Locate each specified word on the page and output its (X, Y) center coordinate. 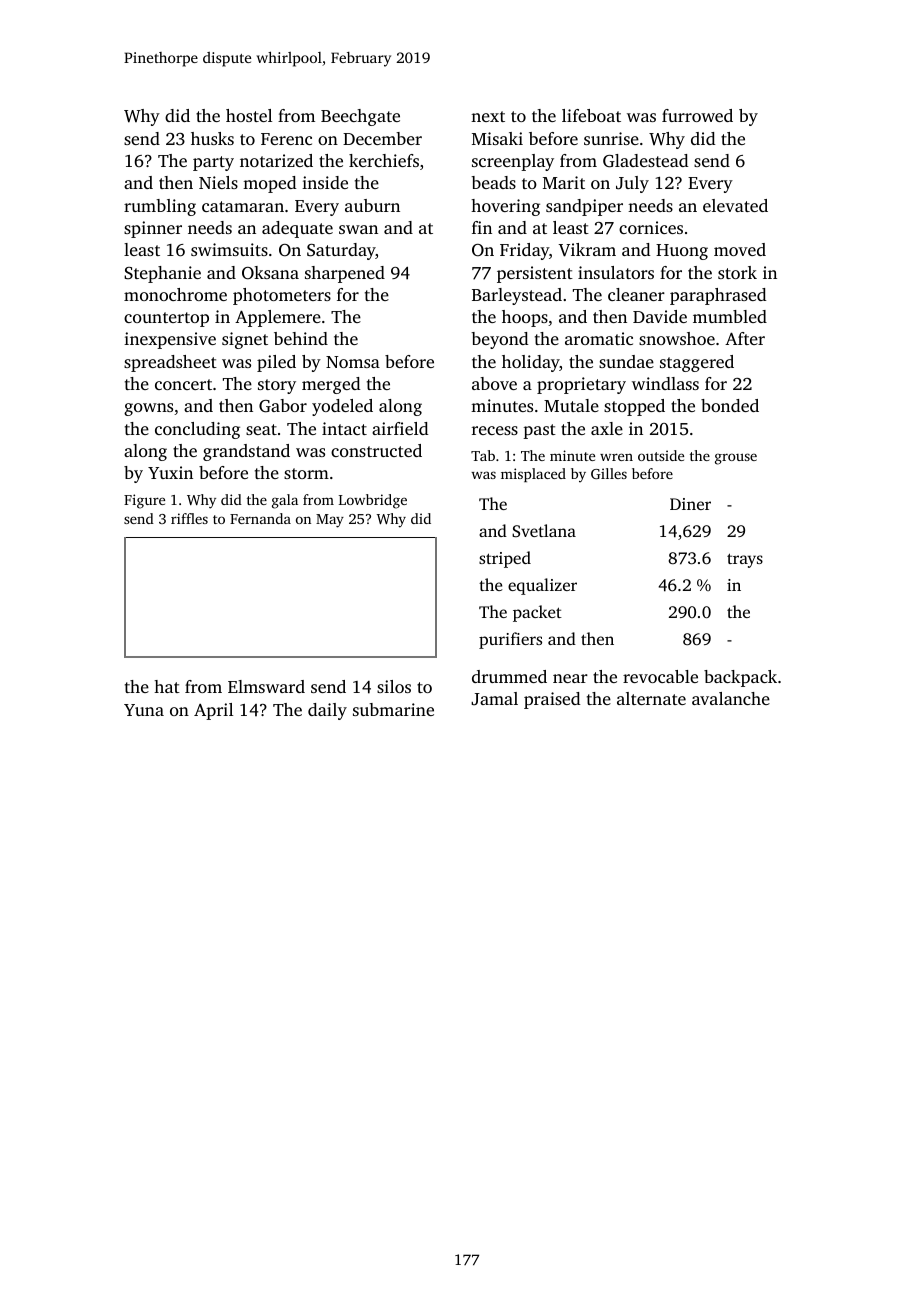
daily (327, 711)
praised (552, 700)
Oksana (270, 273)
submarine (393, 709)
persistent (535, 274)
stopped (634, 407)
